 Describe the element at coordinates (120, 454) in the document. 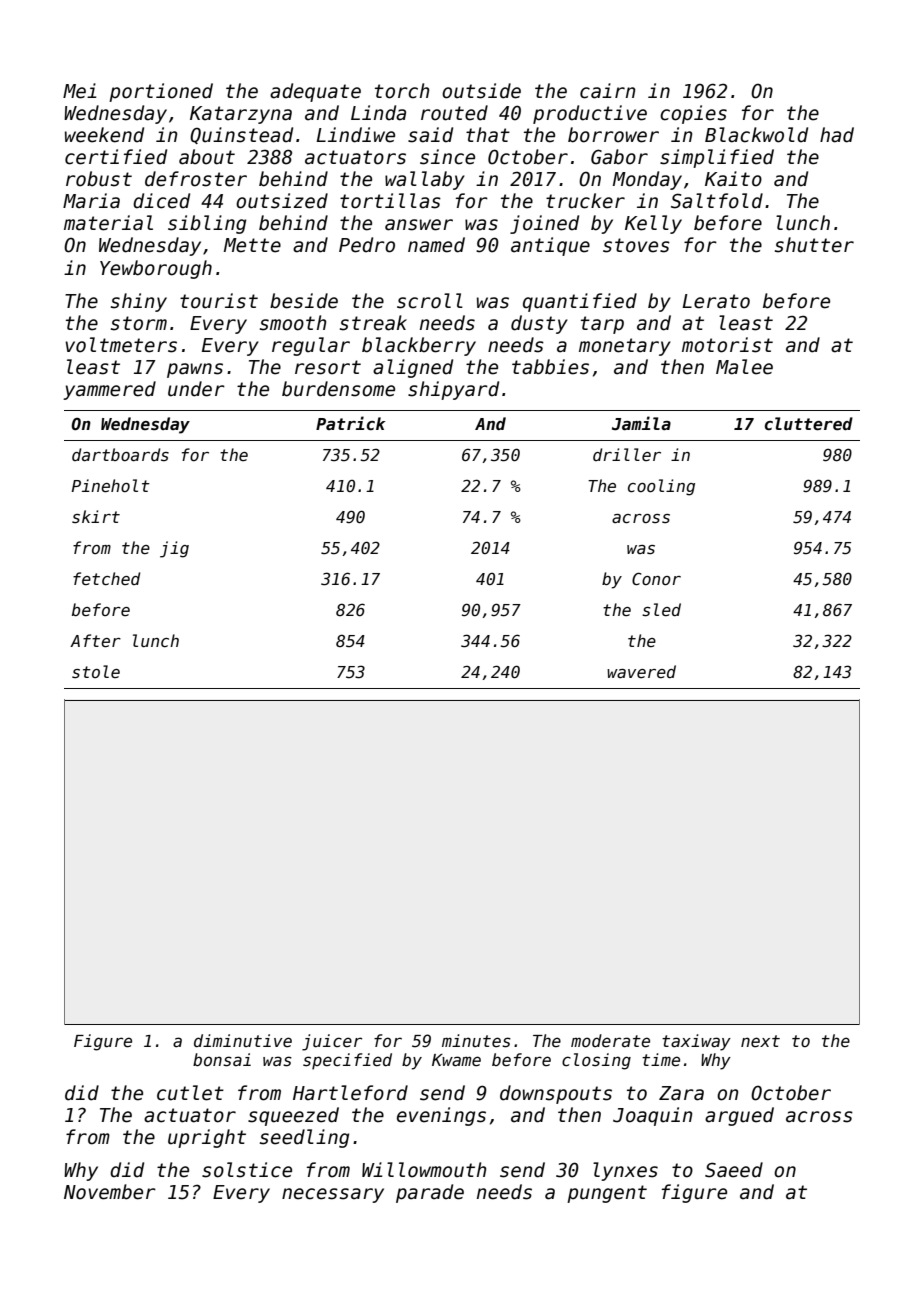

I see `dartboards` at that location.
